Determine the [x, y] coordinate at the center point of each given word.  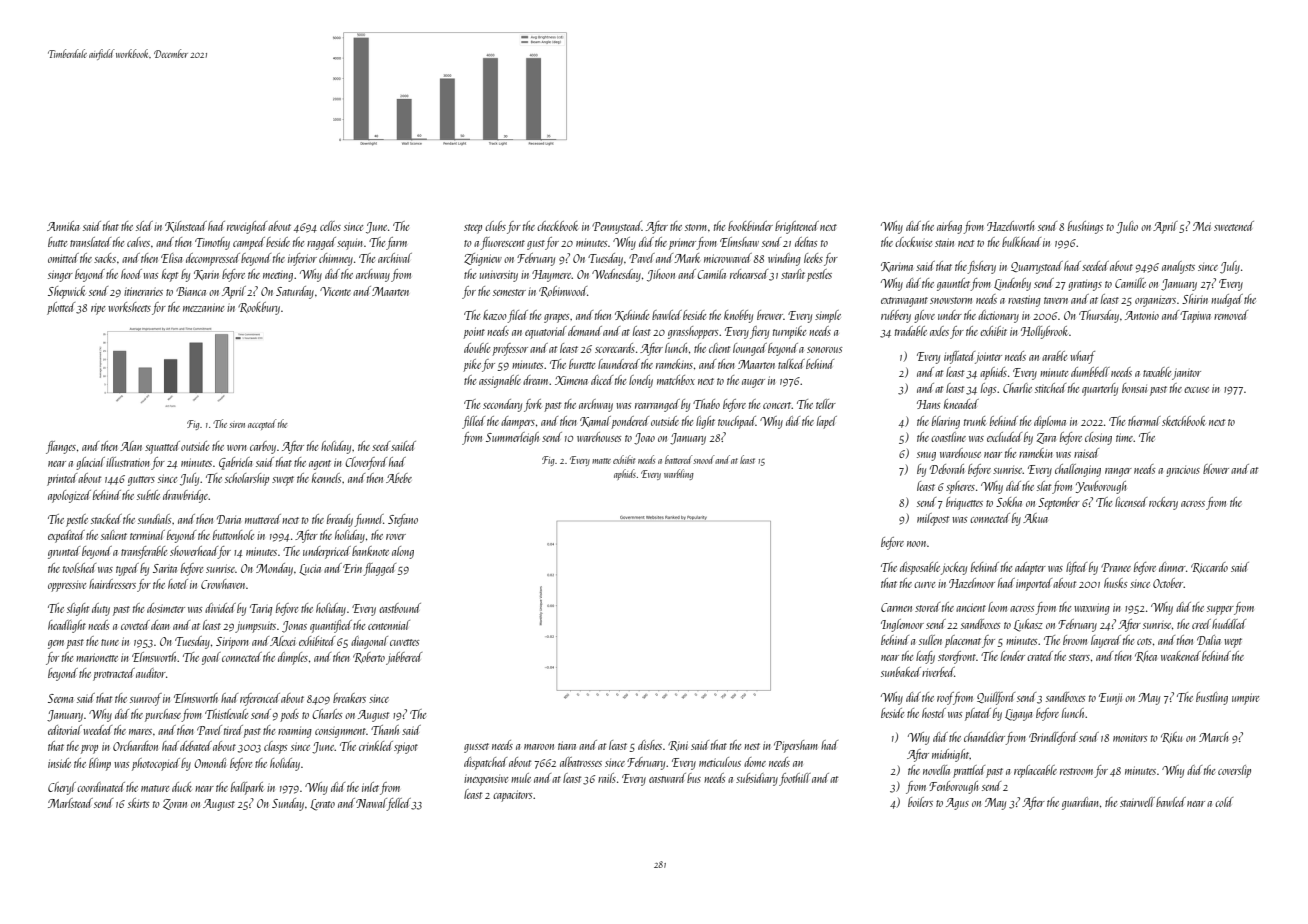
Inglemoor [902, 625]
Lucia [310, 570]
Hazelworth [1010, 226]
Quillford [996, 698]
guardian [1080, 803]
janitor [1186, 374]
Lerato [322, 805]
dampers [518, 422]
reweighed [247, 227]
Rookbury [259, 308]
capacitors [512, 796]
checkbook [557, 226]
